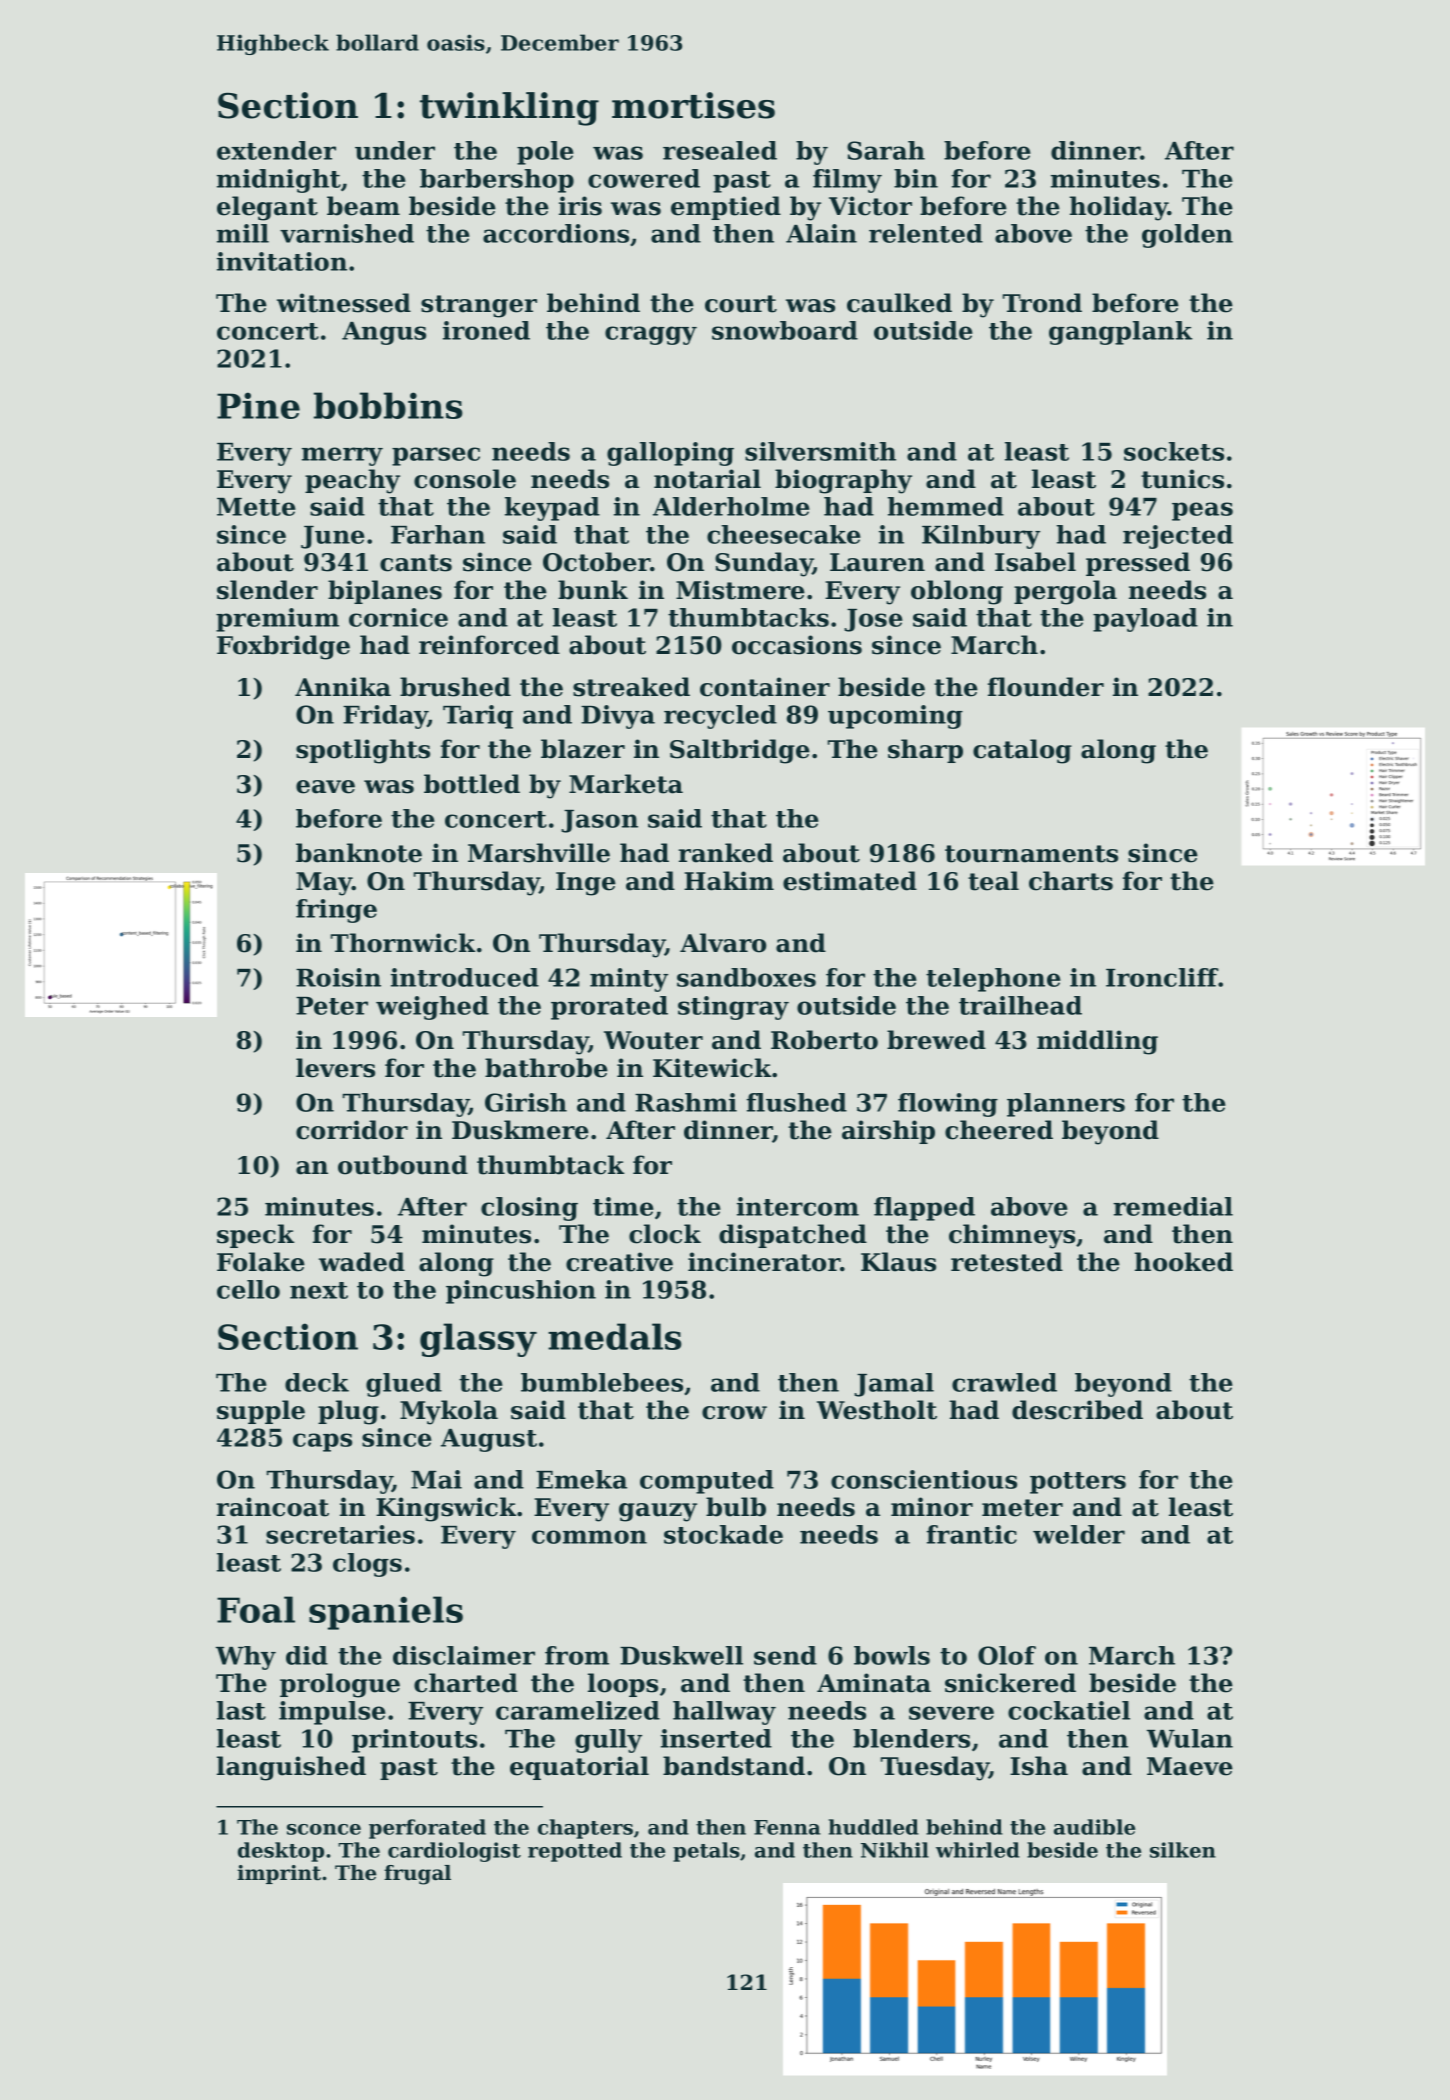 The width and height of the image is (1450, 2100). What do you see at coordinates (726, 208) in the image?
I see `emptied` at bounding box center [726, 208].
